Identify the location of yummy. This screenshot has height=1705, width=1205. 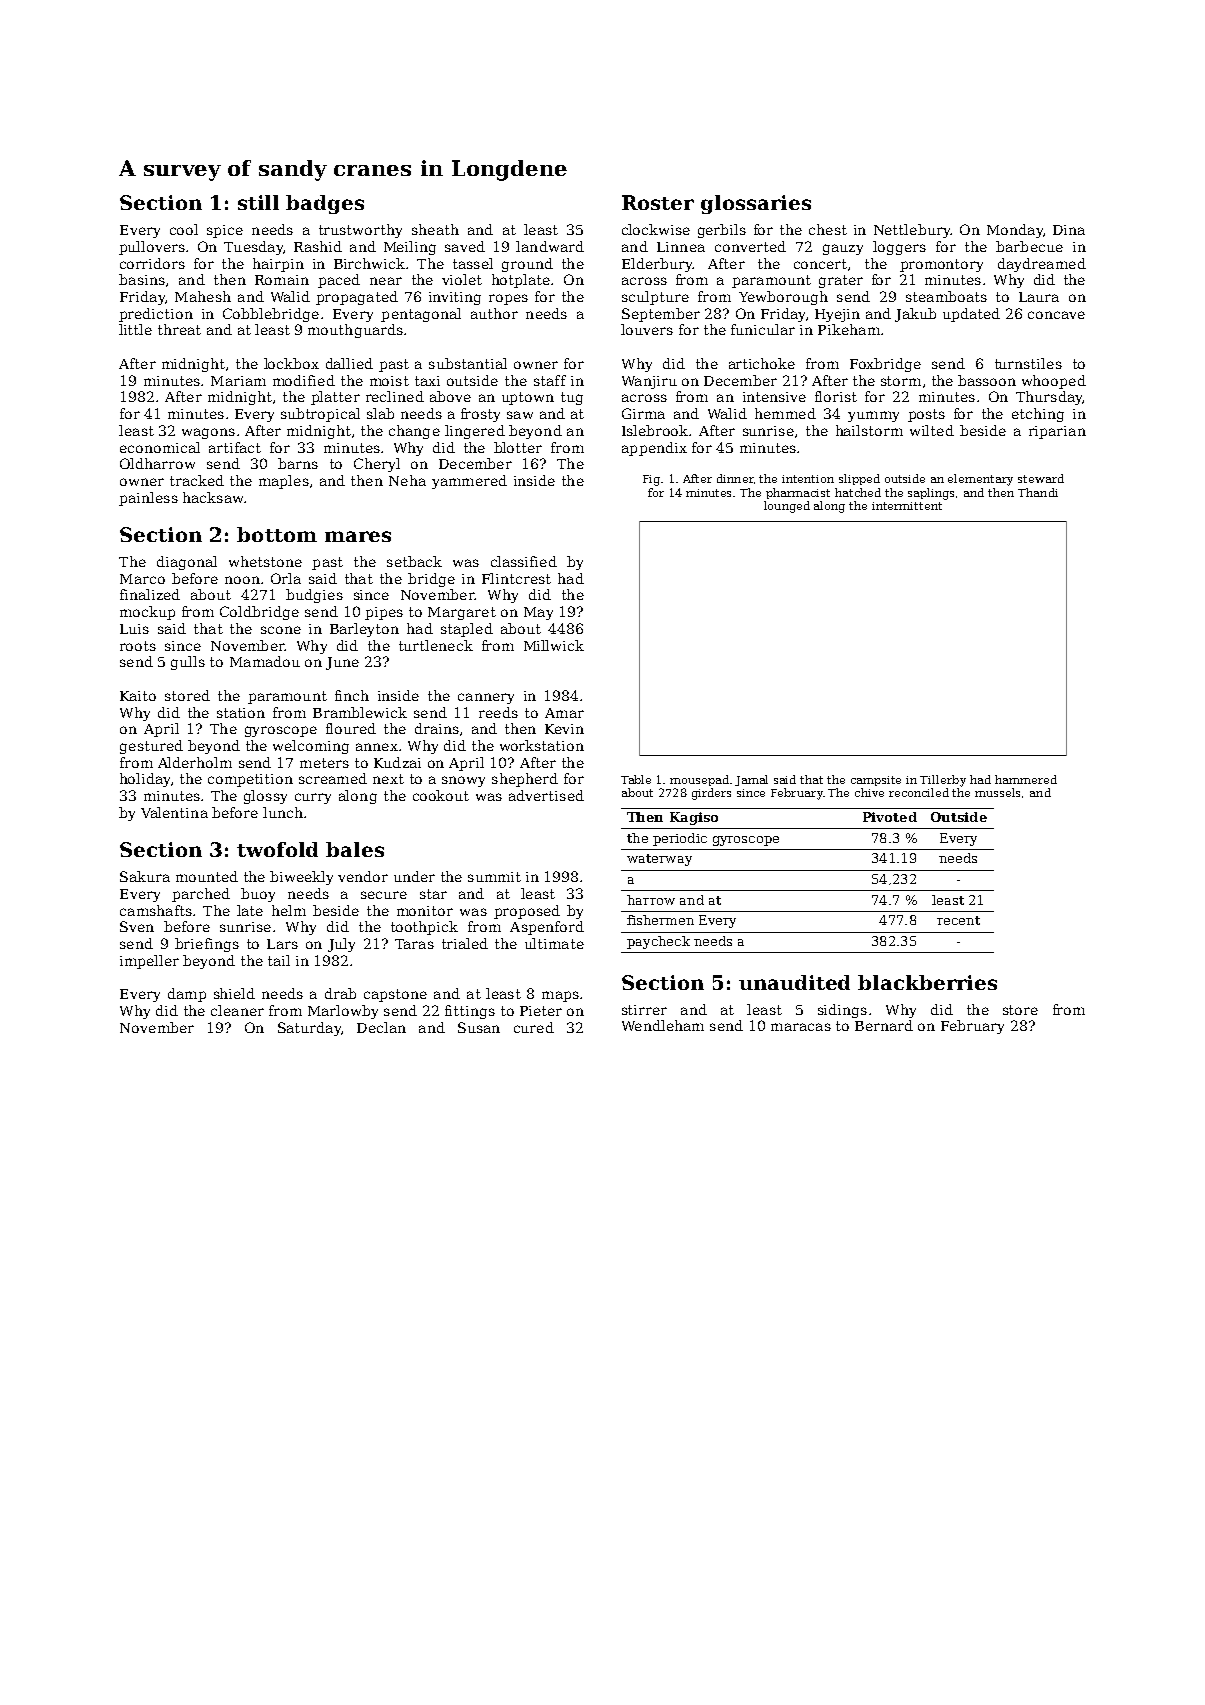
(873, 416).
